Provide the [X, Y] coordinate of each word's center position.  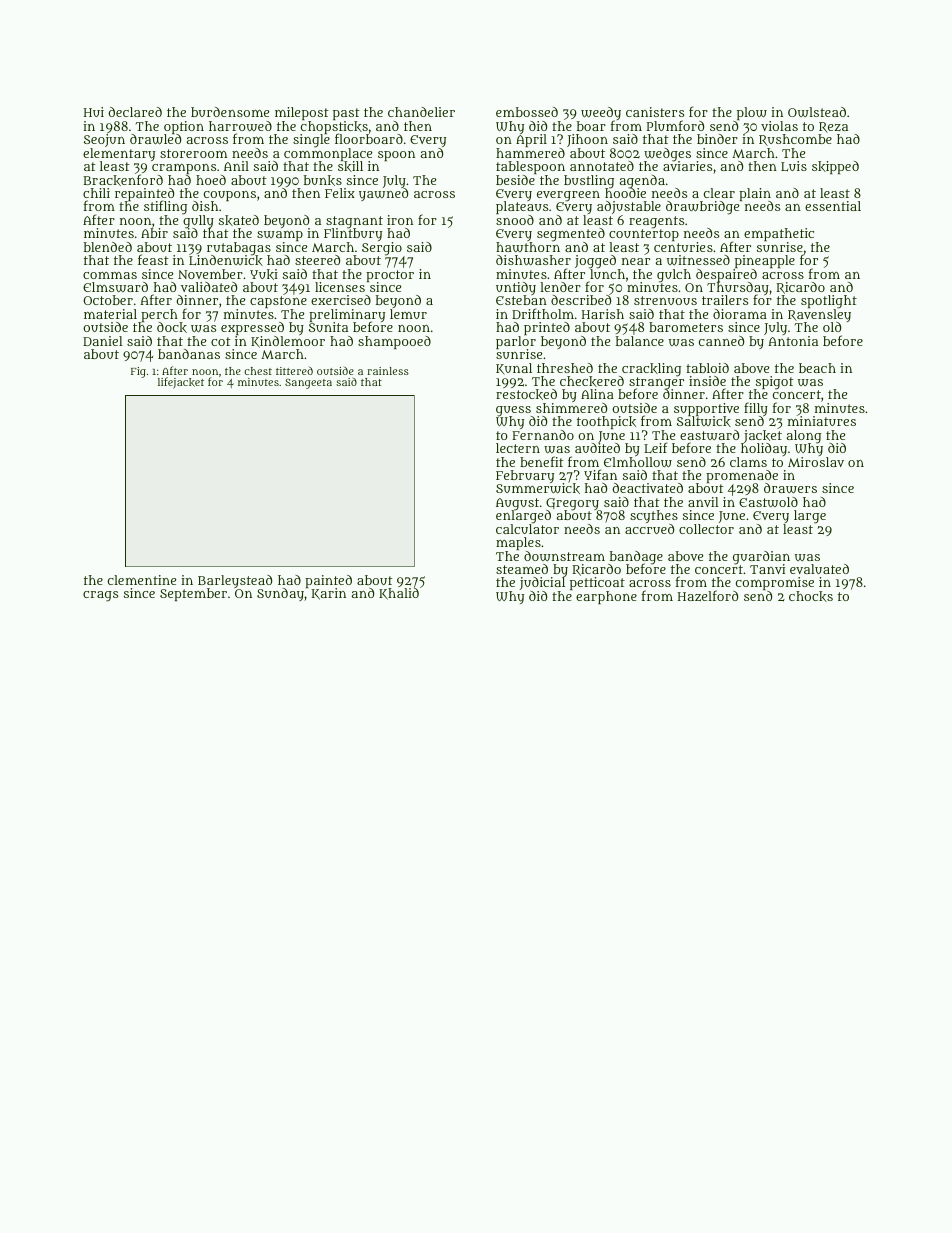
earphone [606, 597]
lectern [518, 448]
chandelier [421, 112]
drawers [790, 488]
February [525, 476]
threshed [565, 368]
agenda [642, 181]
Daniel [103, 341]
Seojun [104, 140]
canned [721, 341]
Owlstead [817, 112]
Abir [154, 233]
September [193, 594]
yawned [383, 194]
